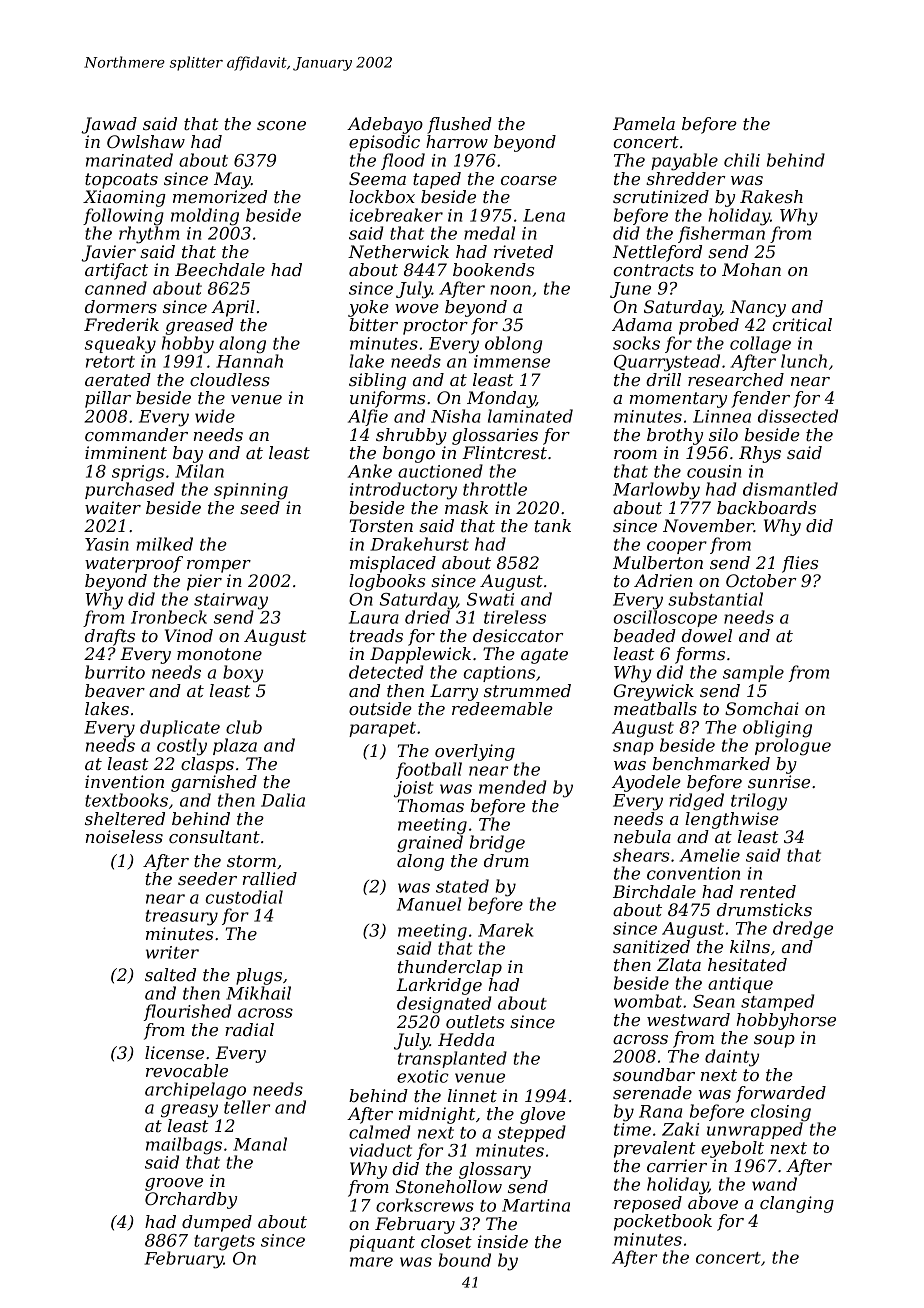 The width and height of the screenshot is (924, 1308). Describe the element at coordinates (109, 125) in the screenshot. I see `Jawad` at that location.
